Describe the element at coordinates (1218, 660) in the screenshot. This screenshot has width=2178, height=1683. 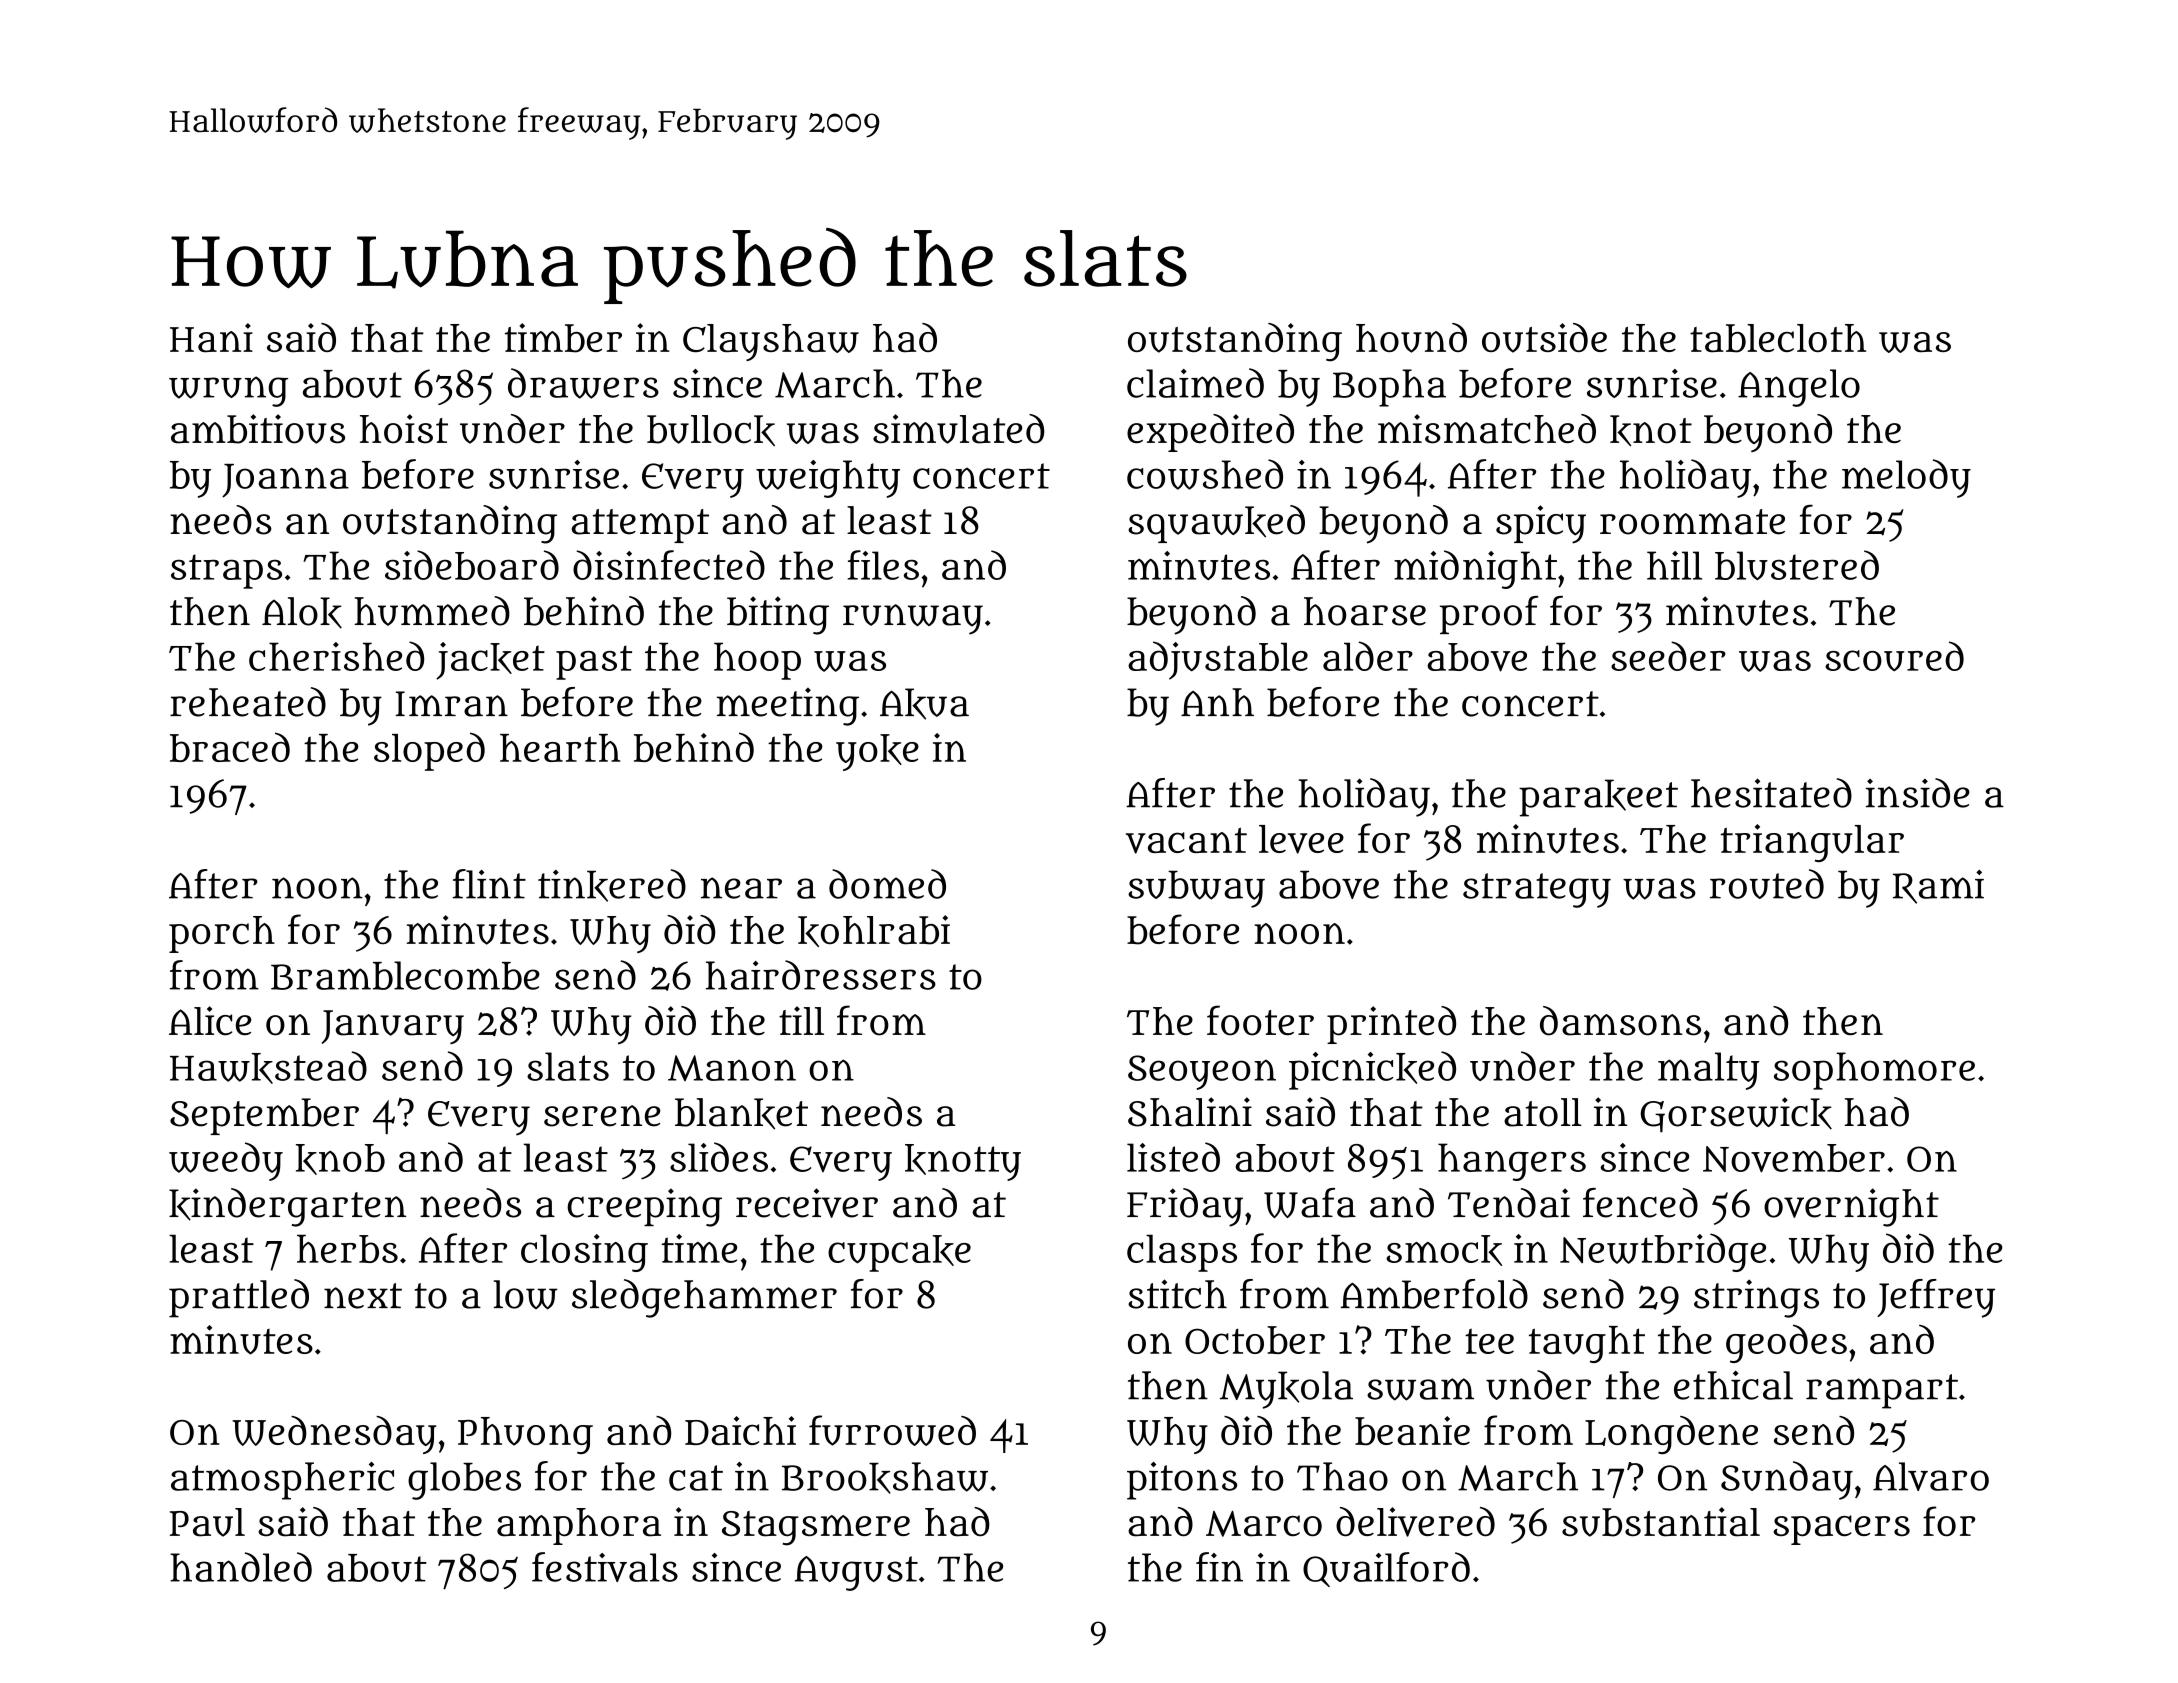
I see `adjustable` at that location.
